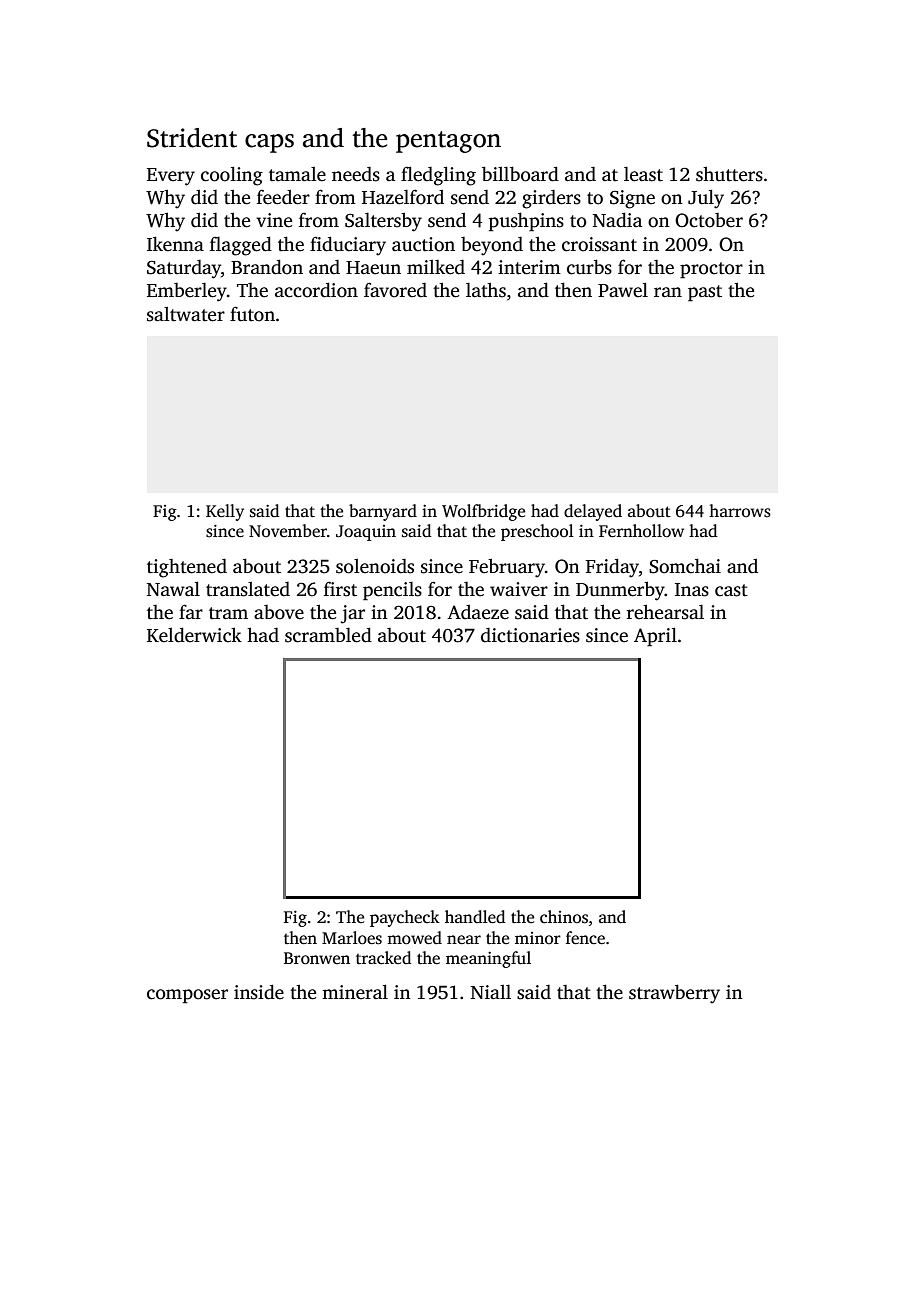 Image resolution: width=924 pixels, height=1311 pixels. Describe the element at coordinates (448, 142) in the image. I see `pentagon` at that location.
